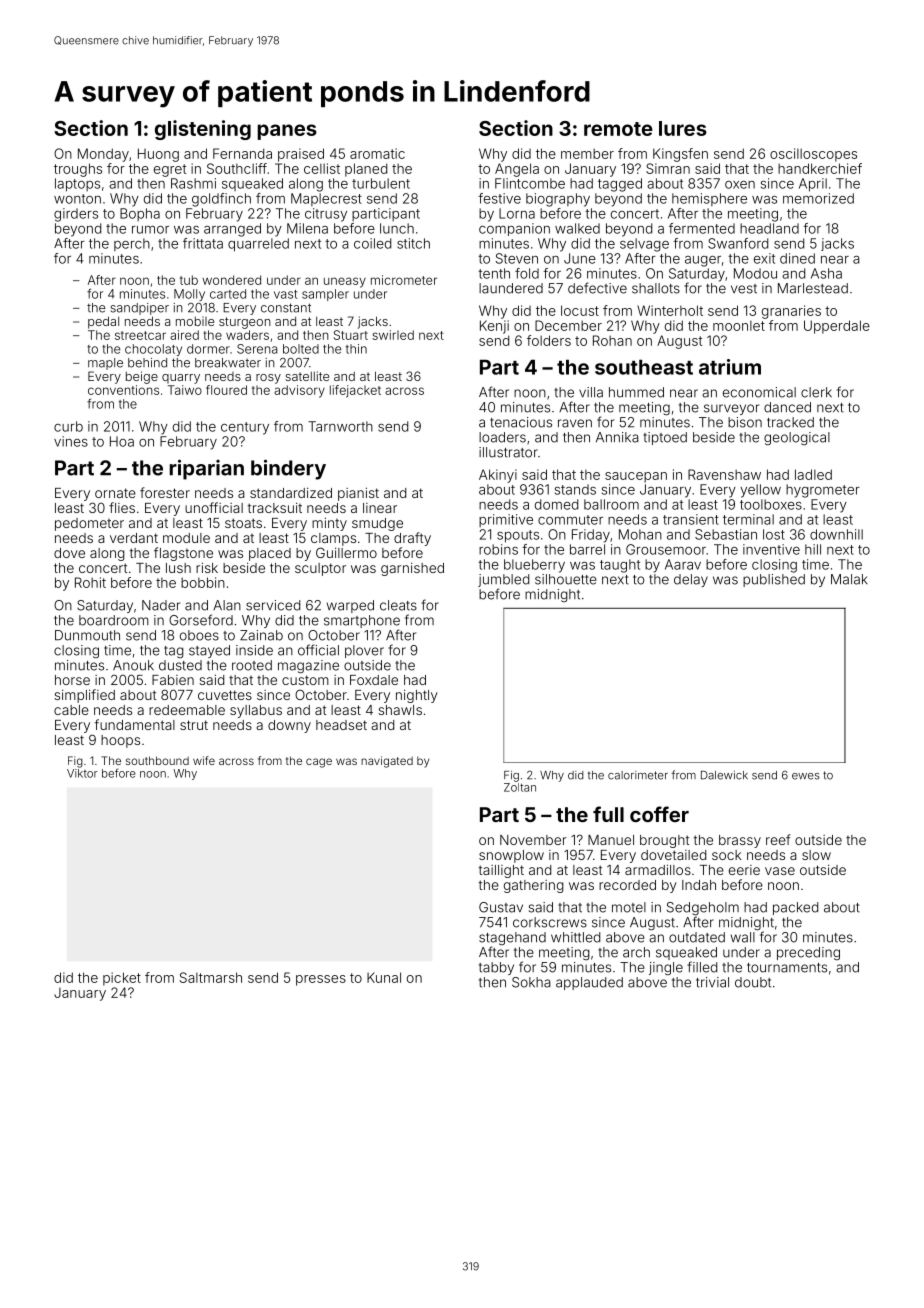  What do you see at coordinates (724, 775) in the screenshot?
I see `Dalewick` at bounding box center [724, 775].
